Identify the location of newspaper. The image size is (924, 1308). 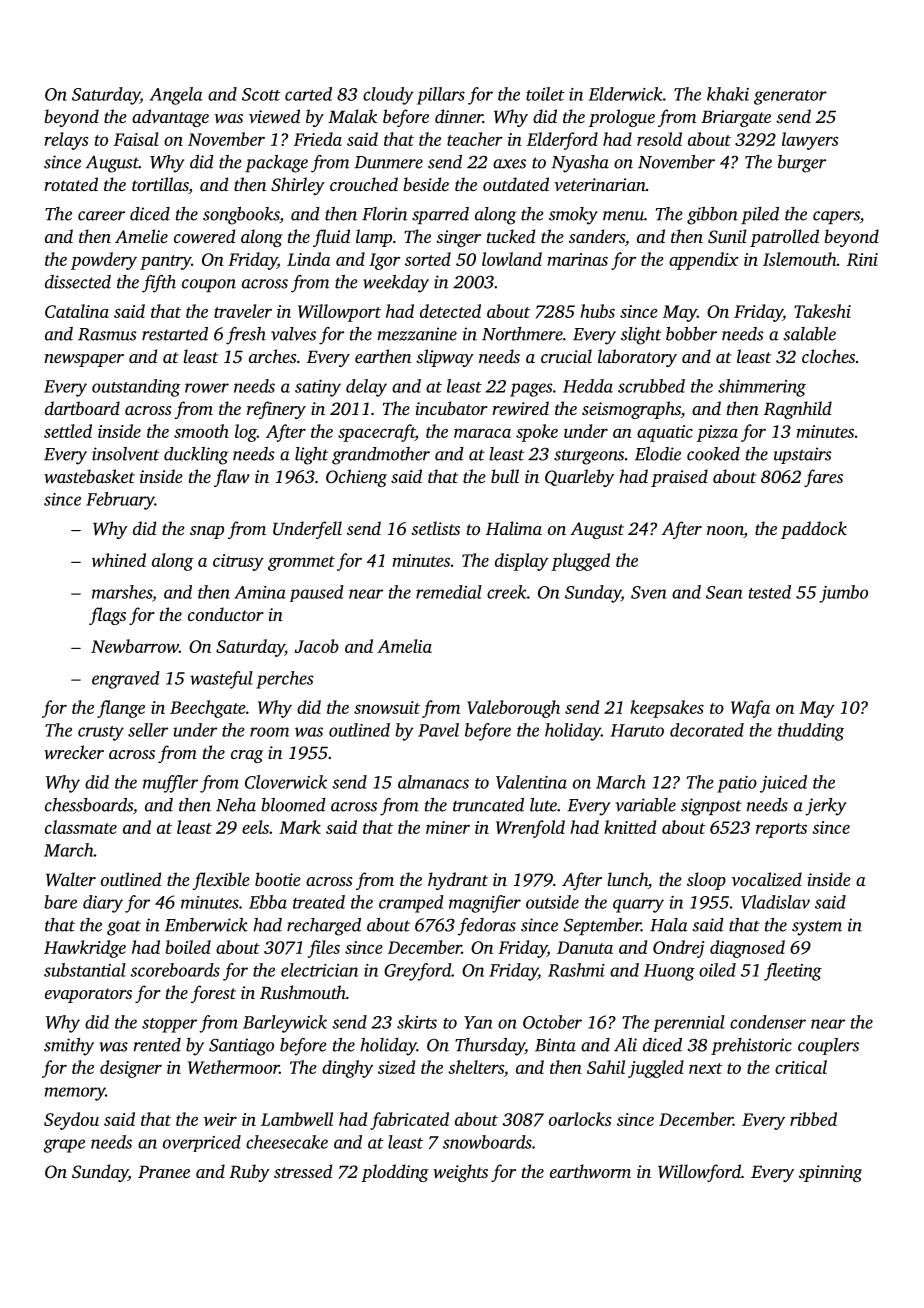
(84, 360).
